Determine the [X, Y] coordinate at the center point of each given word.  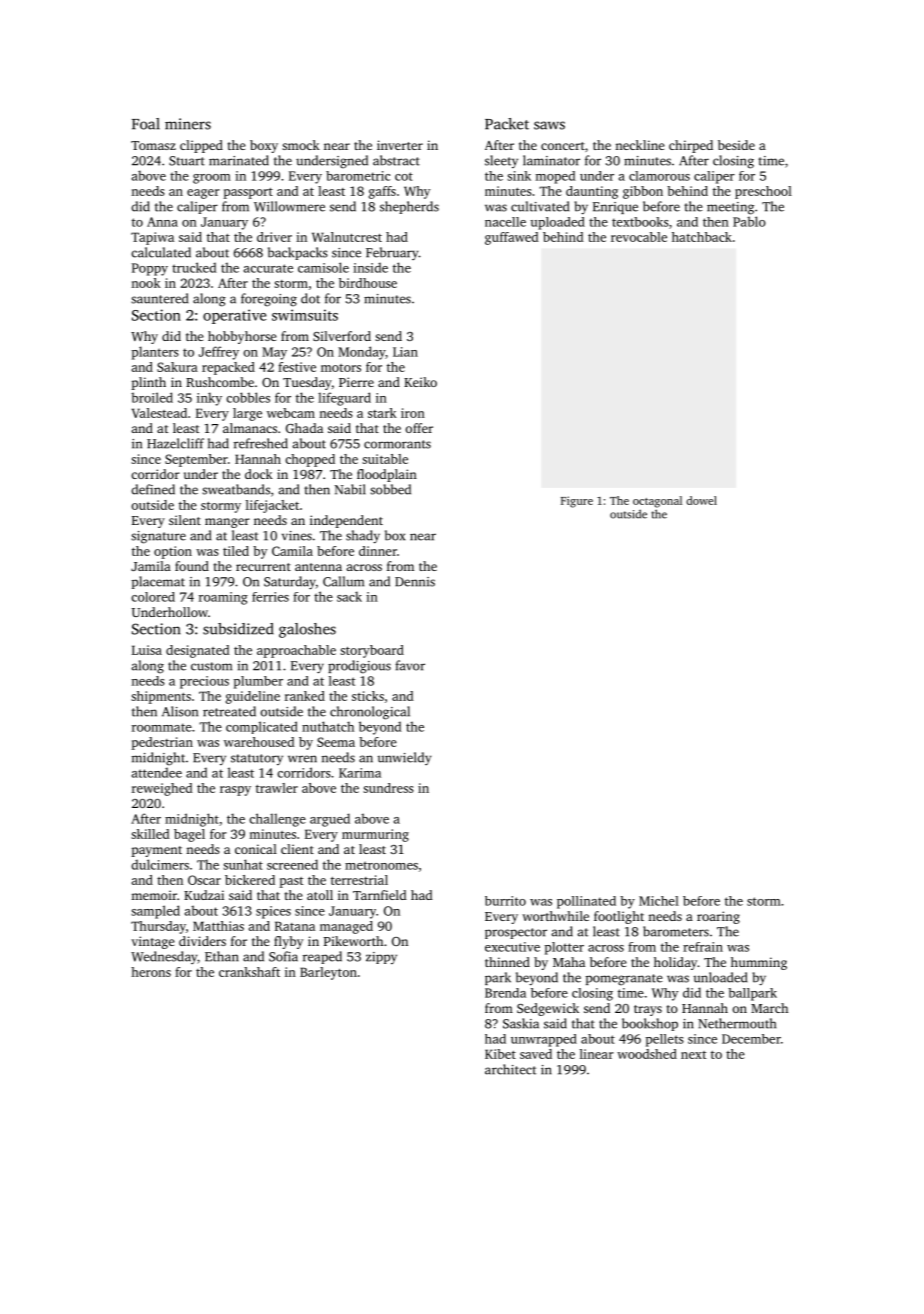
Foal [146, 124]
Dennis [415, 582]
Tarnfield [380, 895]
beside [736, 145]
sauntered [159, 298]
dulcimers [160, 864]
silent [185, 520]
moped [555, 177]
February [392, 253]
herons [151, 972]
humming [759, 963]
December [751, 1039]
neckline [640, 145]
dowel [701, 500]
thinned [507, 962]
